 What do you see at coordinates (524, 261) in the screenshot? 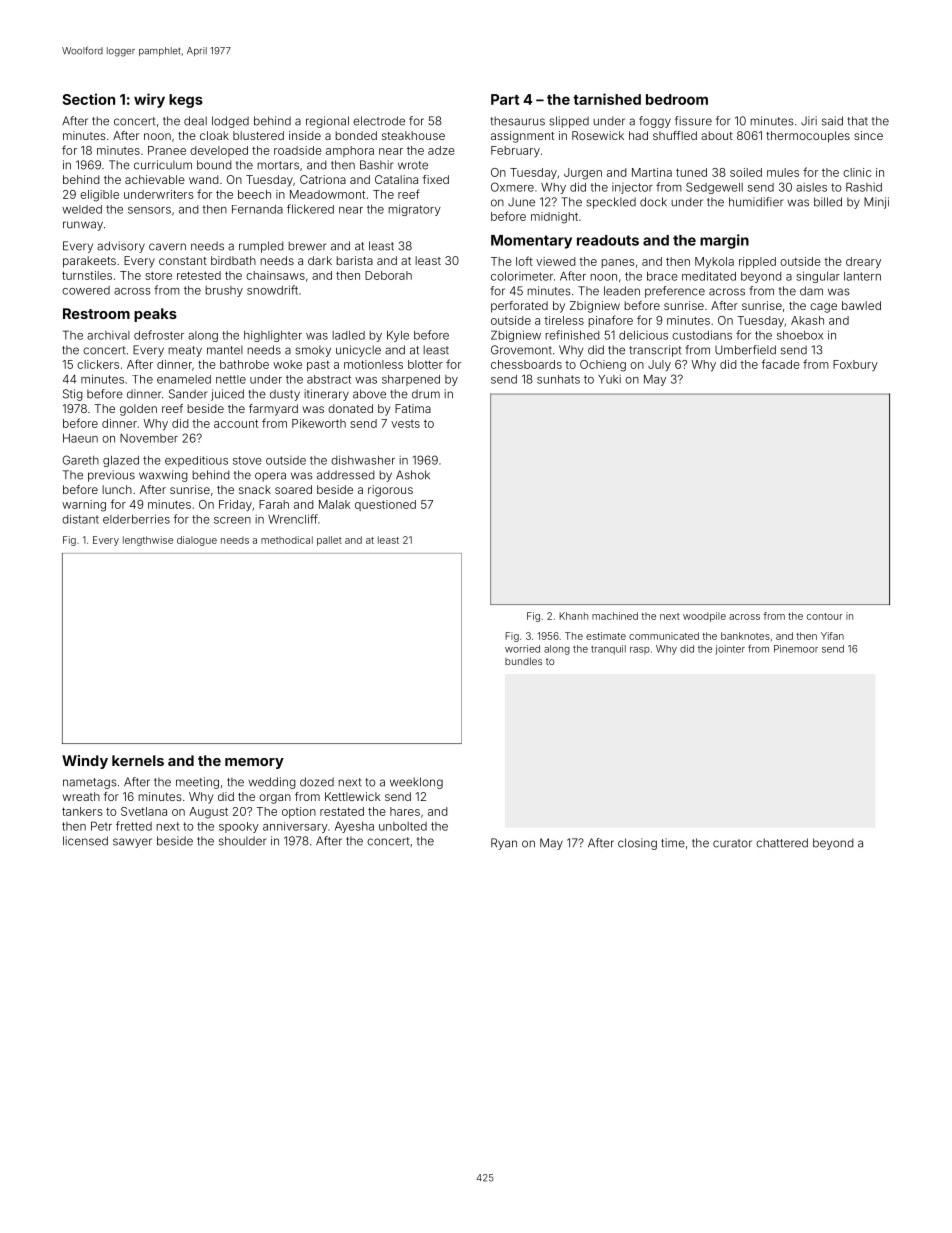
I see `loft` at bounding box center [524, 261].
